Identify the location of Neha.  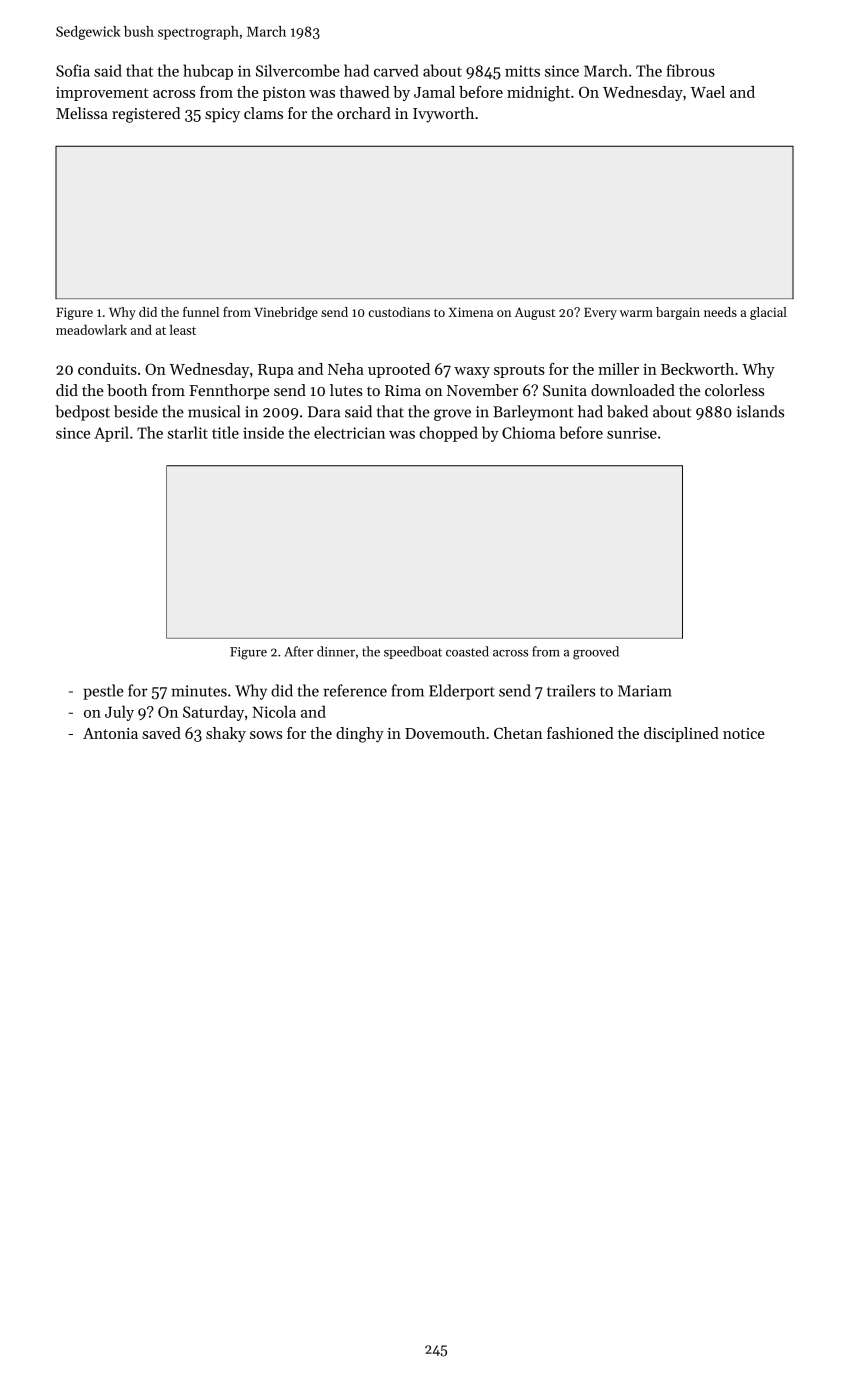
(346, 369).
